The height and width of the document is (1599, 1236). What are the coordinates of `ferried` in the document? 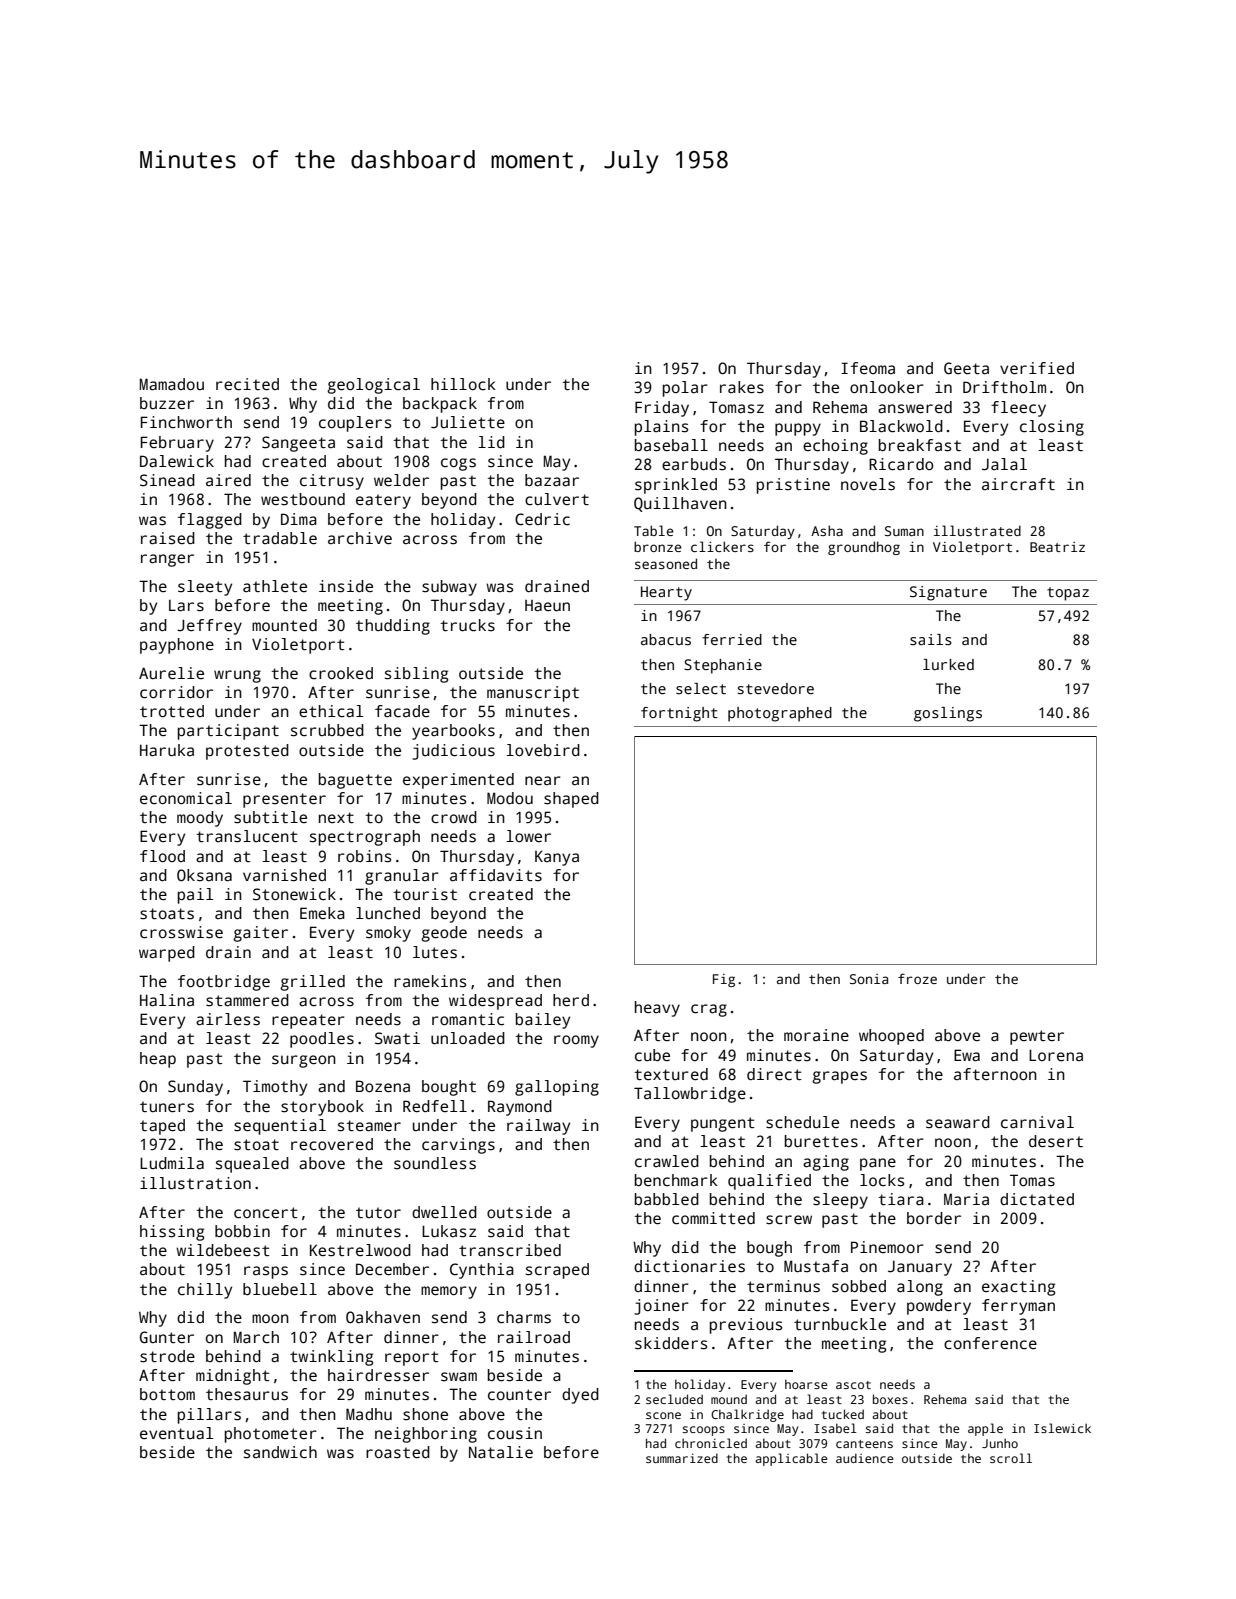 It's located at (732, 639).
